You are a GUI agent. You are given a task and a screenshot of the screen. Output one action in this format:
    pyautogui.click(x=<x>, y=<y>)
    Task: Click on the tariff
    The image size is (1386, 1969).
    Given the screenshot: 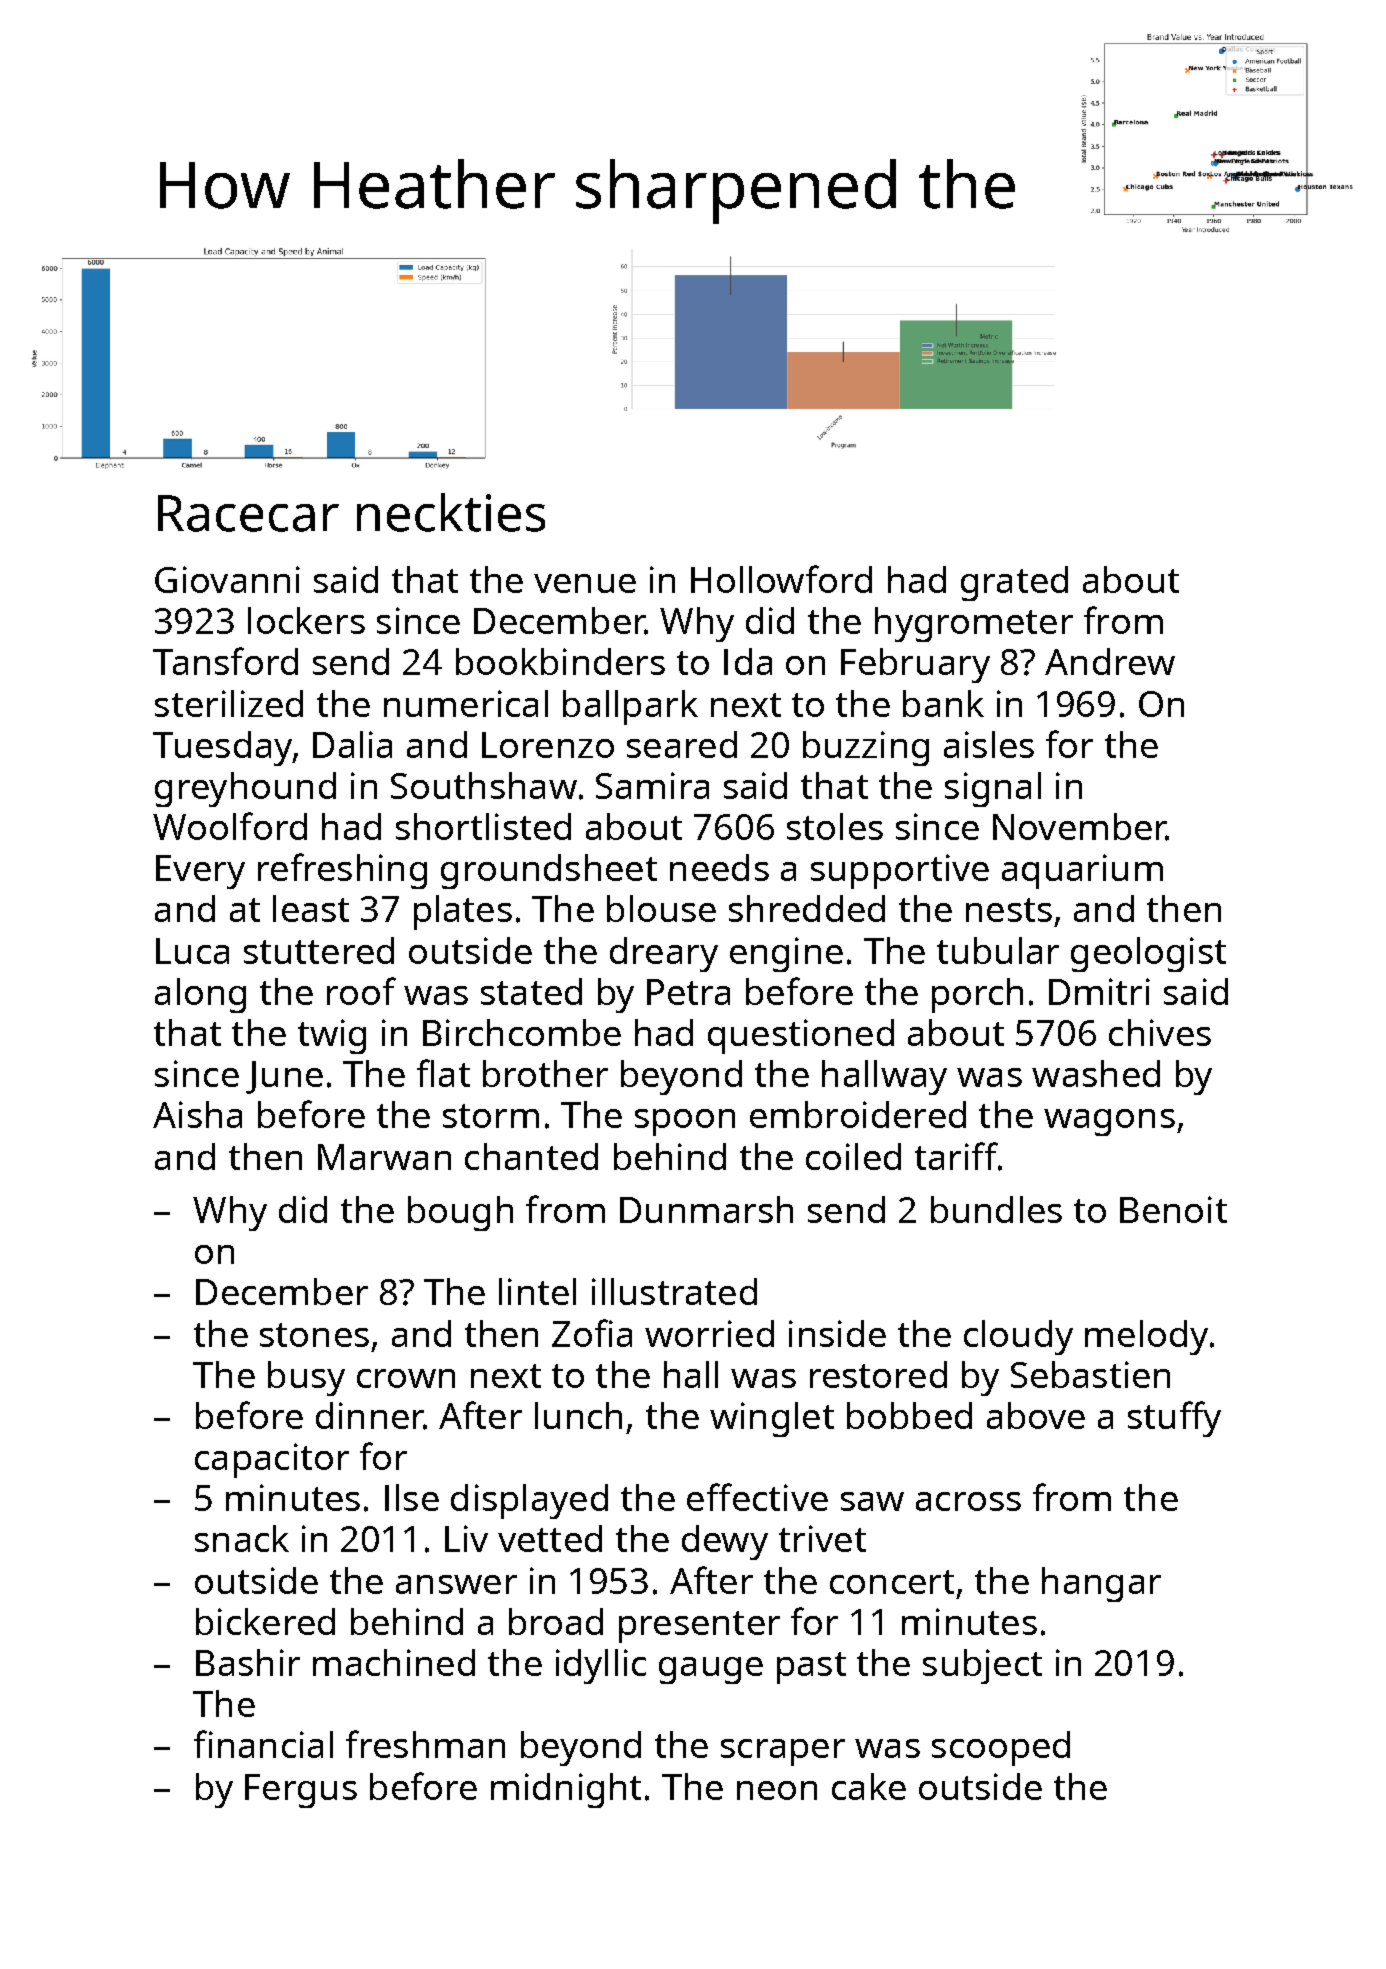 What is the action you would take?
    pyautogui.click(x=956, y=1156)
